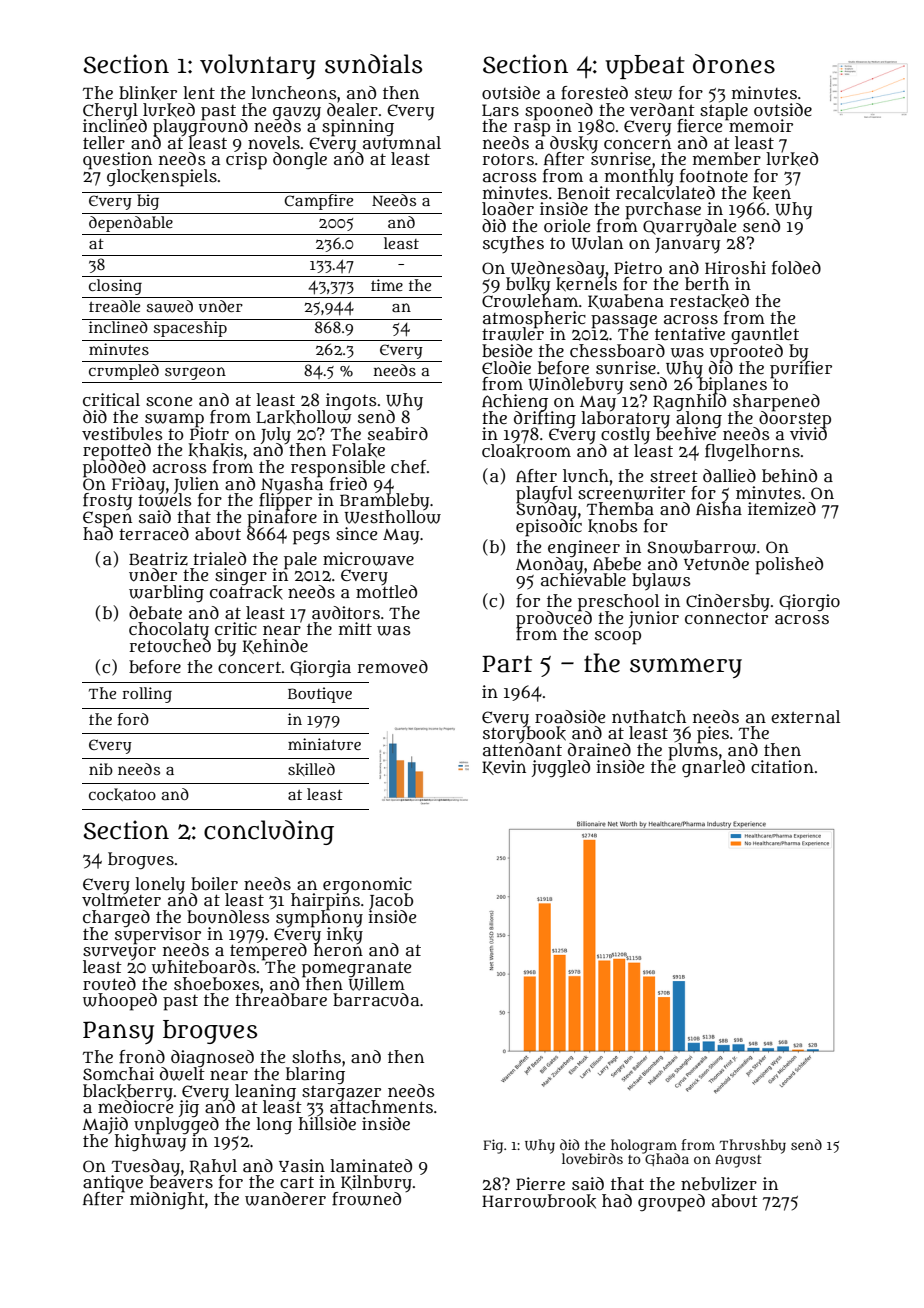 This page has height=1308, width=924. I want to click on scythes, so click(513, 244).
